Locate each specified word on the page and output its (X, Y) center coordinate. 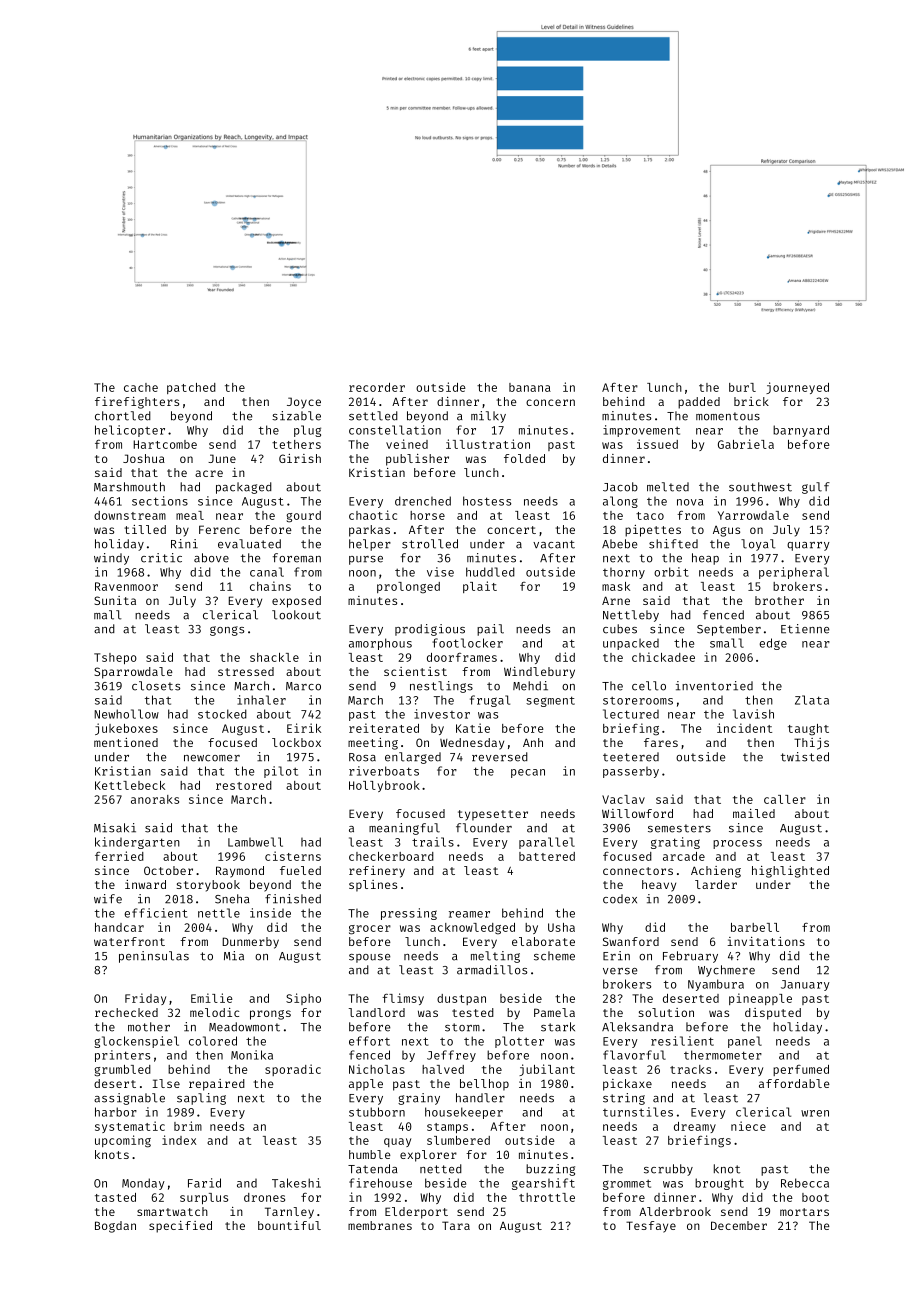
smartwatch (172, 1211)
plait (480, 587)
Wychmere (726, 971)
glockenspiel (136, 1042)
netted (441, 1169)
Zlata (812, 700)
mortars (804, 1212)
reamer (469, 914)
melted (668, 487)
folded (524, 458)
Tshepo (115, 658)
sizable (296, 416)
